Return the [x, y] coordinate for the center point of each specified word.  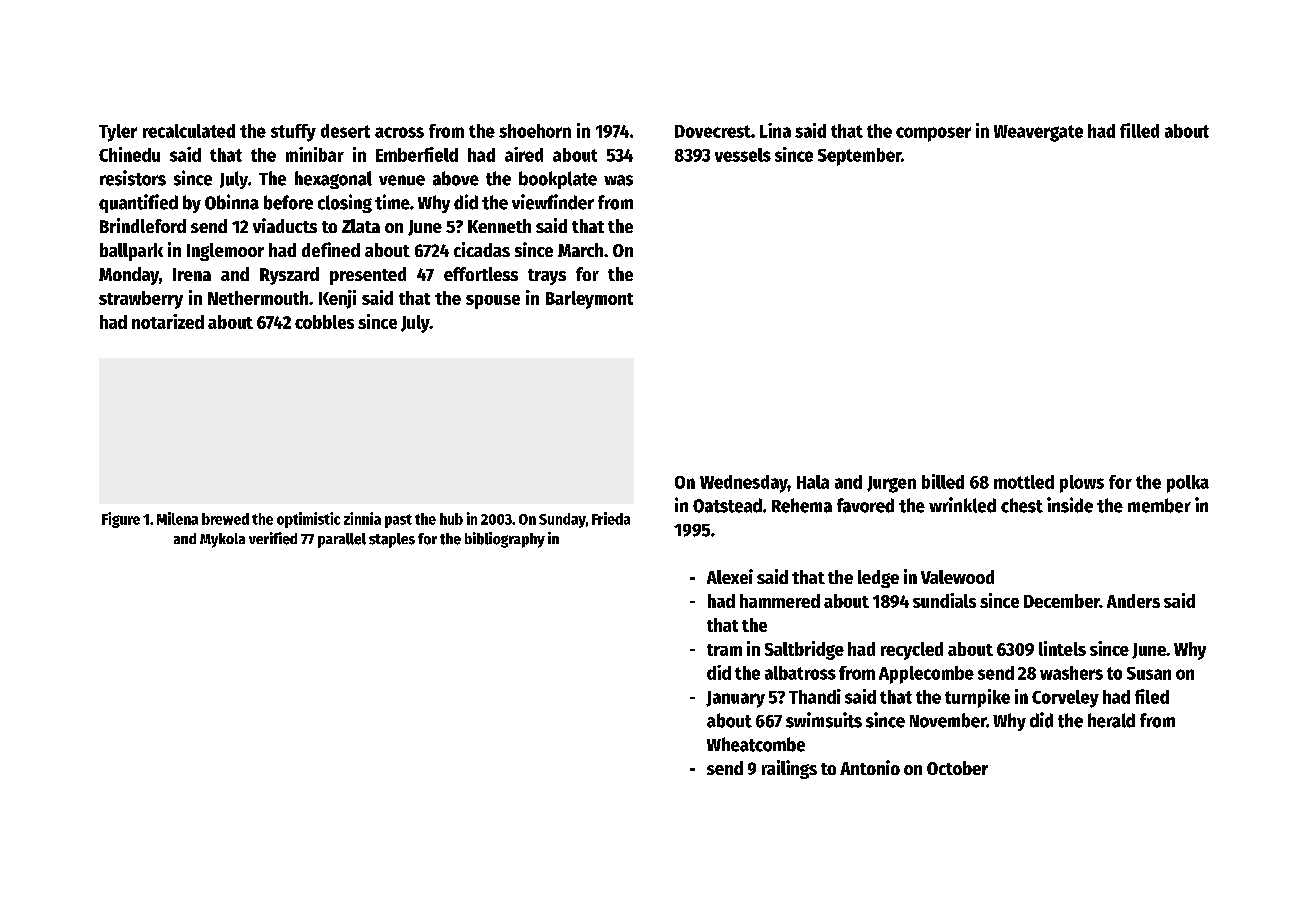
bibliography [505, 540]
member [1159, 505]
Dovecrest [713, 131]
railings [789, 769]
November [948, 720]
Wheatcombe [756, 744]
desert [345, 131]
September [859, 157]
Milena [177, 518]
